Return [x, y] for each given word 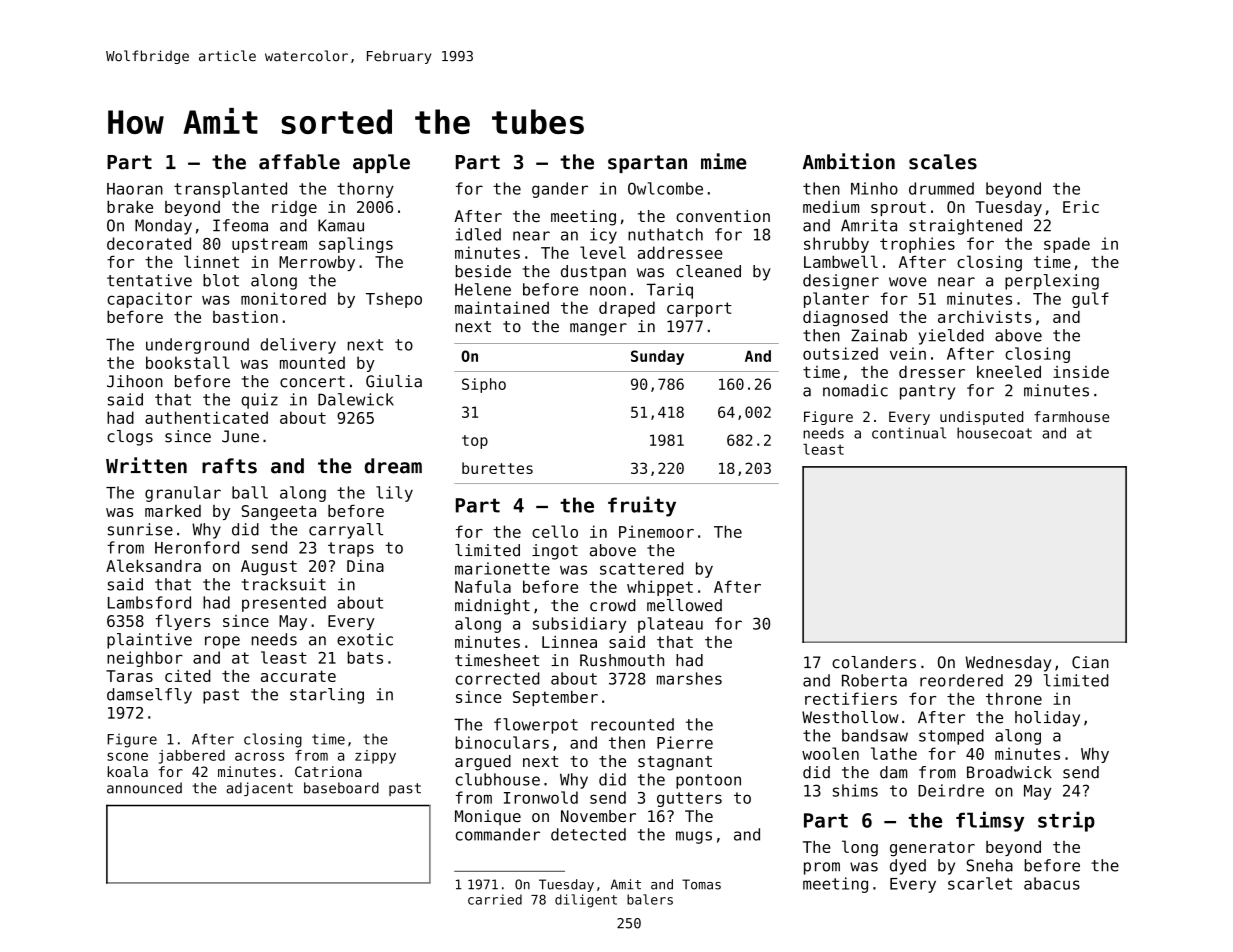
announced [144, 788]
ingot [555, 552]
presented [284, 604]
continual [909, 433]
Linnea [569, 642]
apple [381, 163]
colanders [874, 662]
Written [146, 465]
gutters [689, 799]
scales [943, 162]
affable [299, 162]
